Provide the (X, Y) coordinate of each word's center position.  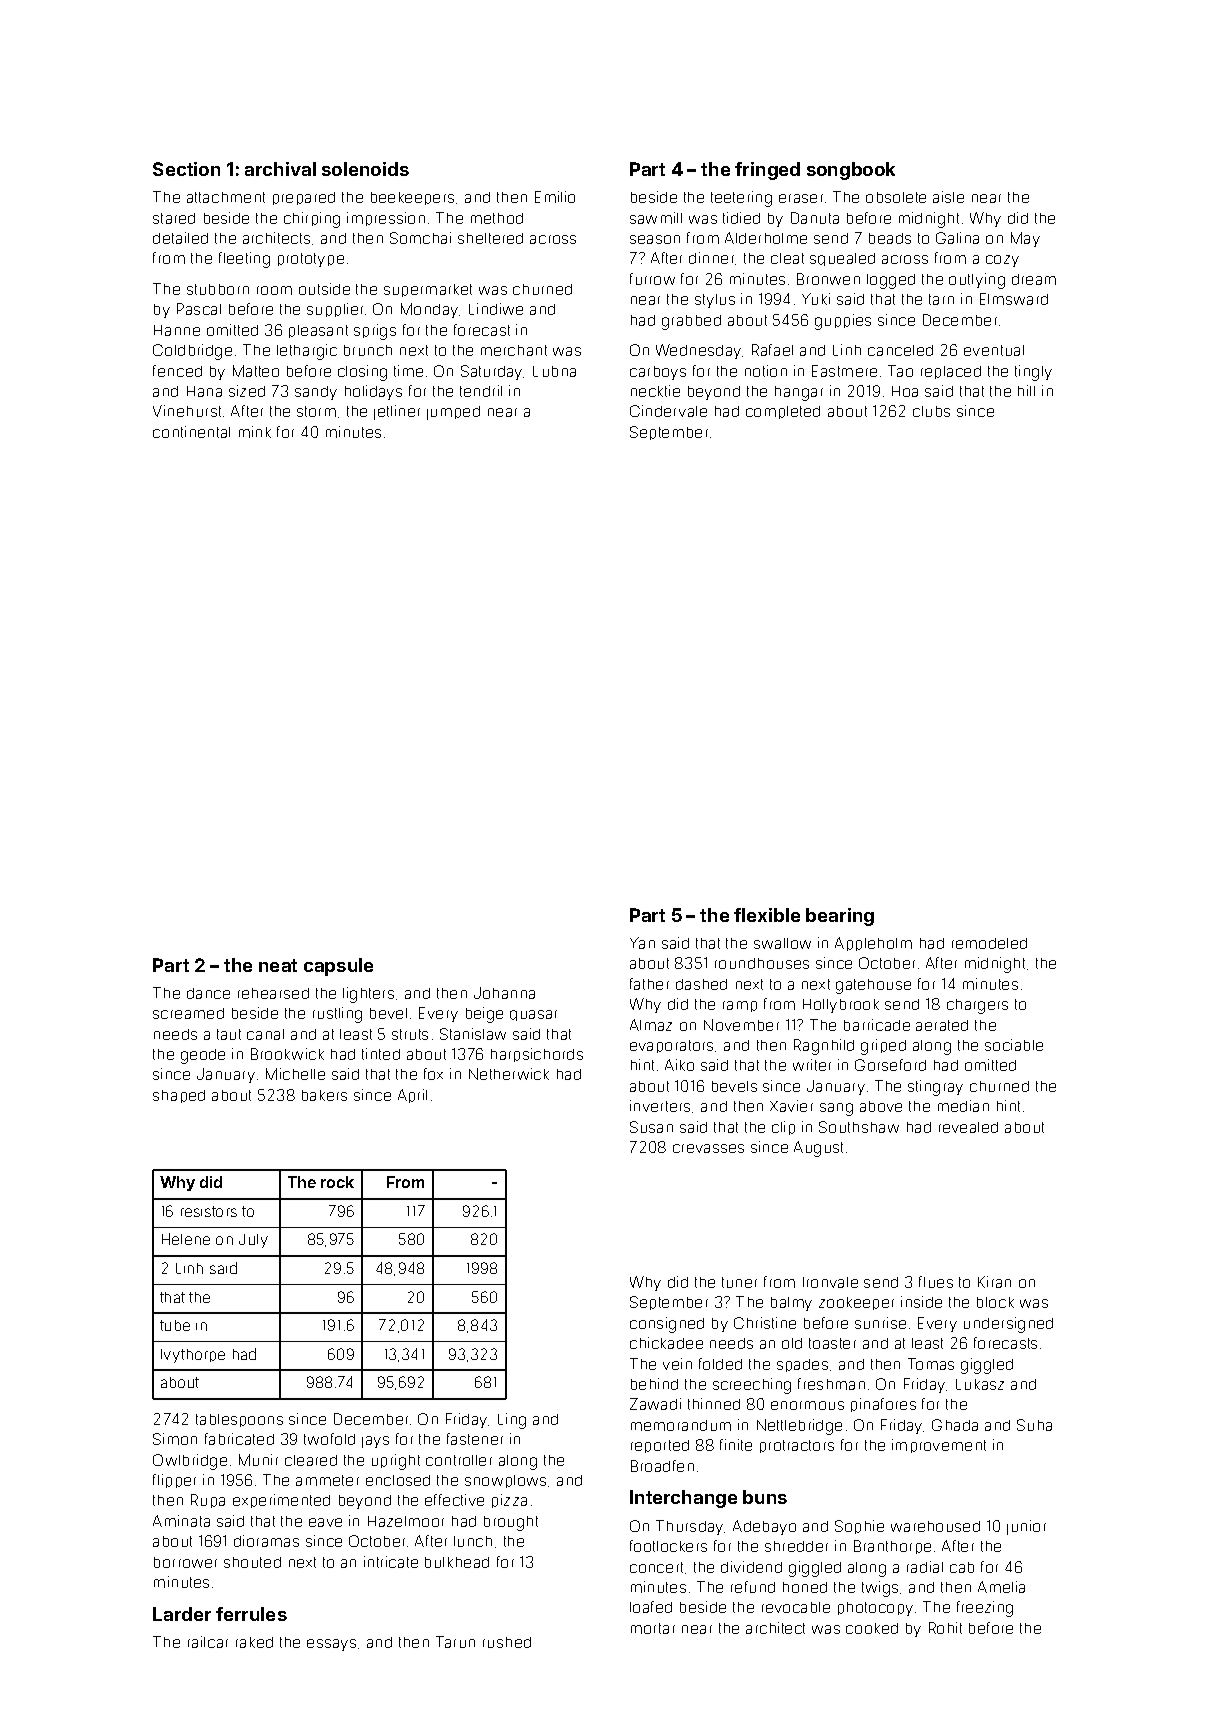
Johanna (504, 993)
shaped (179, 1096)
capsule (338, 967)
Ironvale (830, 1282)
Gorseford (890, 1065)
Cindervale (668, 411)
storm (316, 411)
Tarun (455, 1642)
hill (1026, 390)
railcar (208, 1642)
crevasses (708, 1148)
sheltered (490, 238)
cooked (872, 1628)
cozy (1002, 261)
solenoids (365, 169)
